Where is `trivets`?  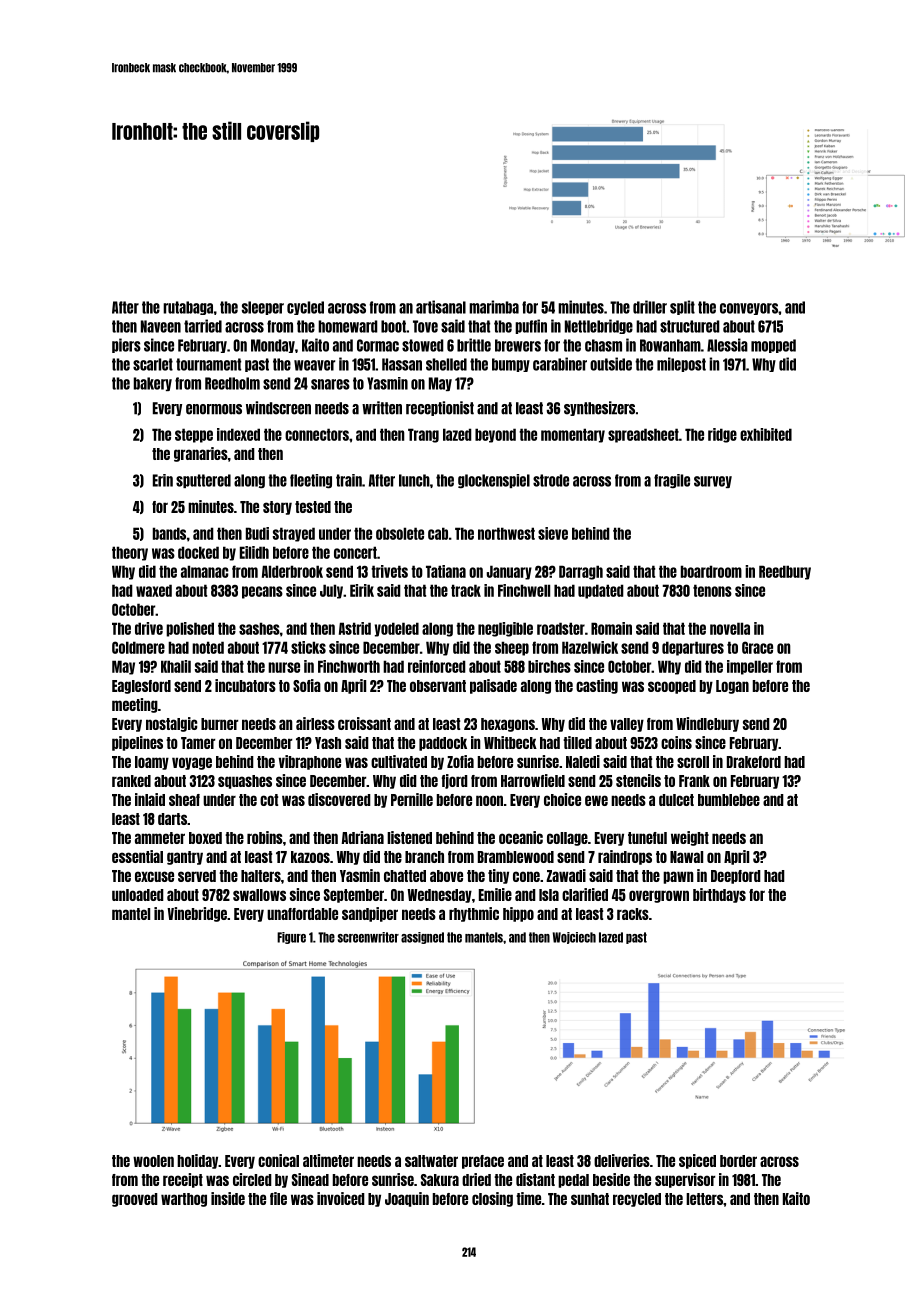
trivets is located at coordinates (389, 571).
